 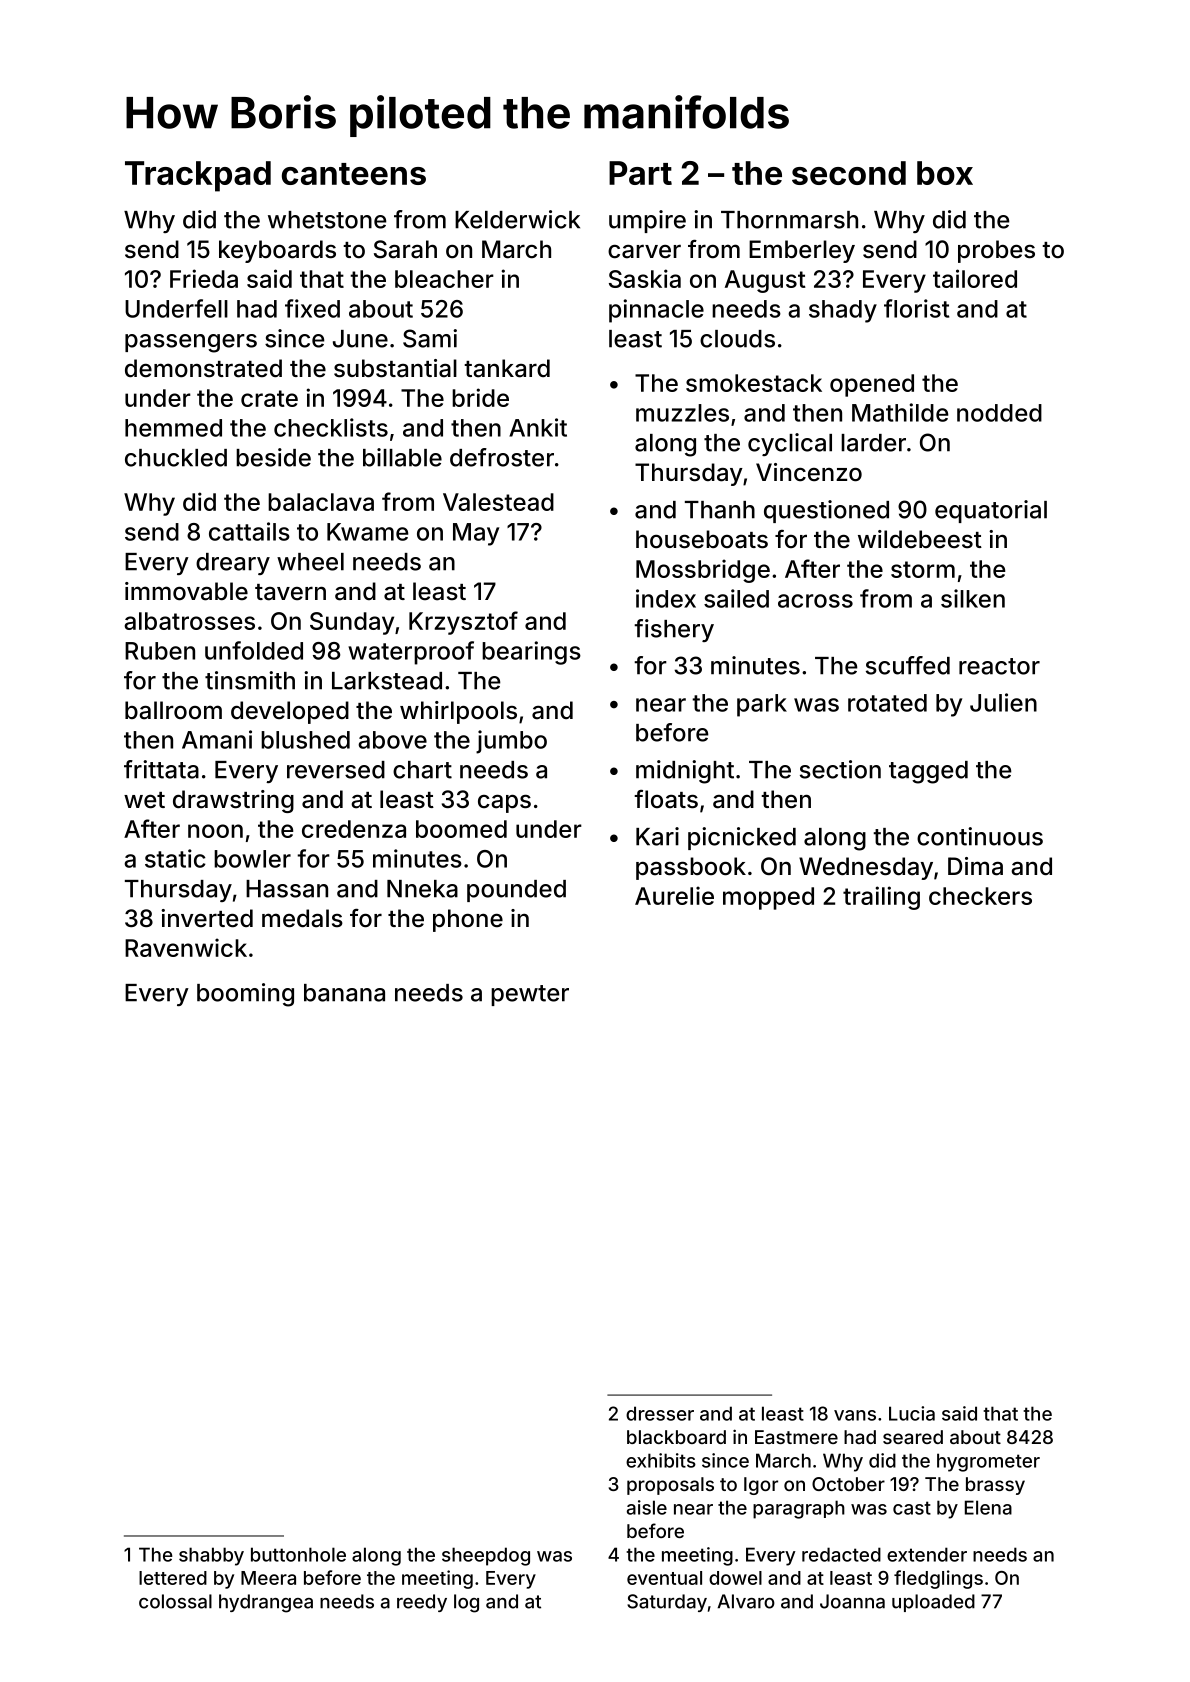 I want to click on reactor, so click(x=999, y=666).
